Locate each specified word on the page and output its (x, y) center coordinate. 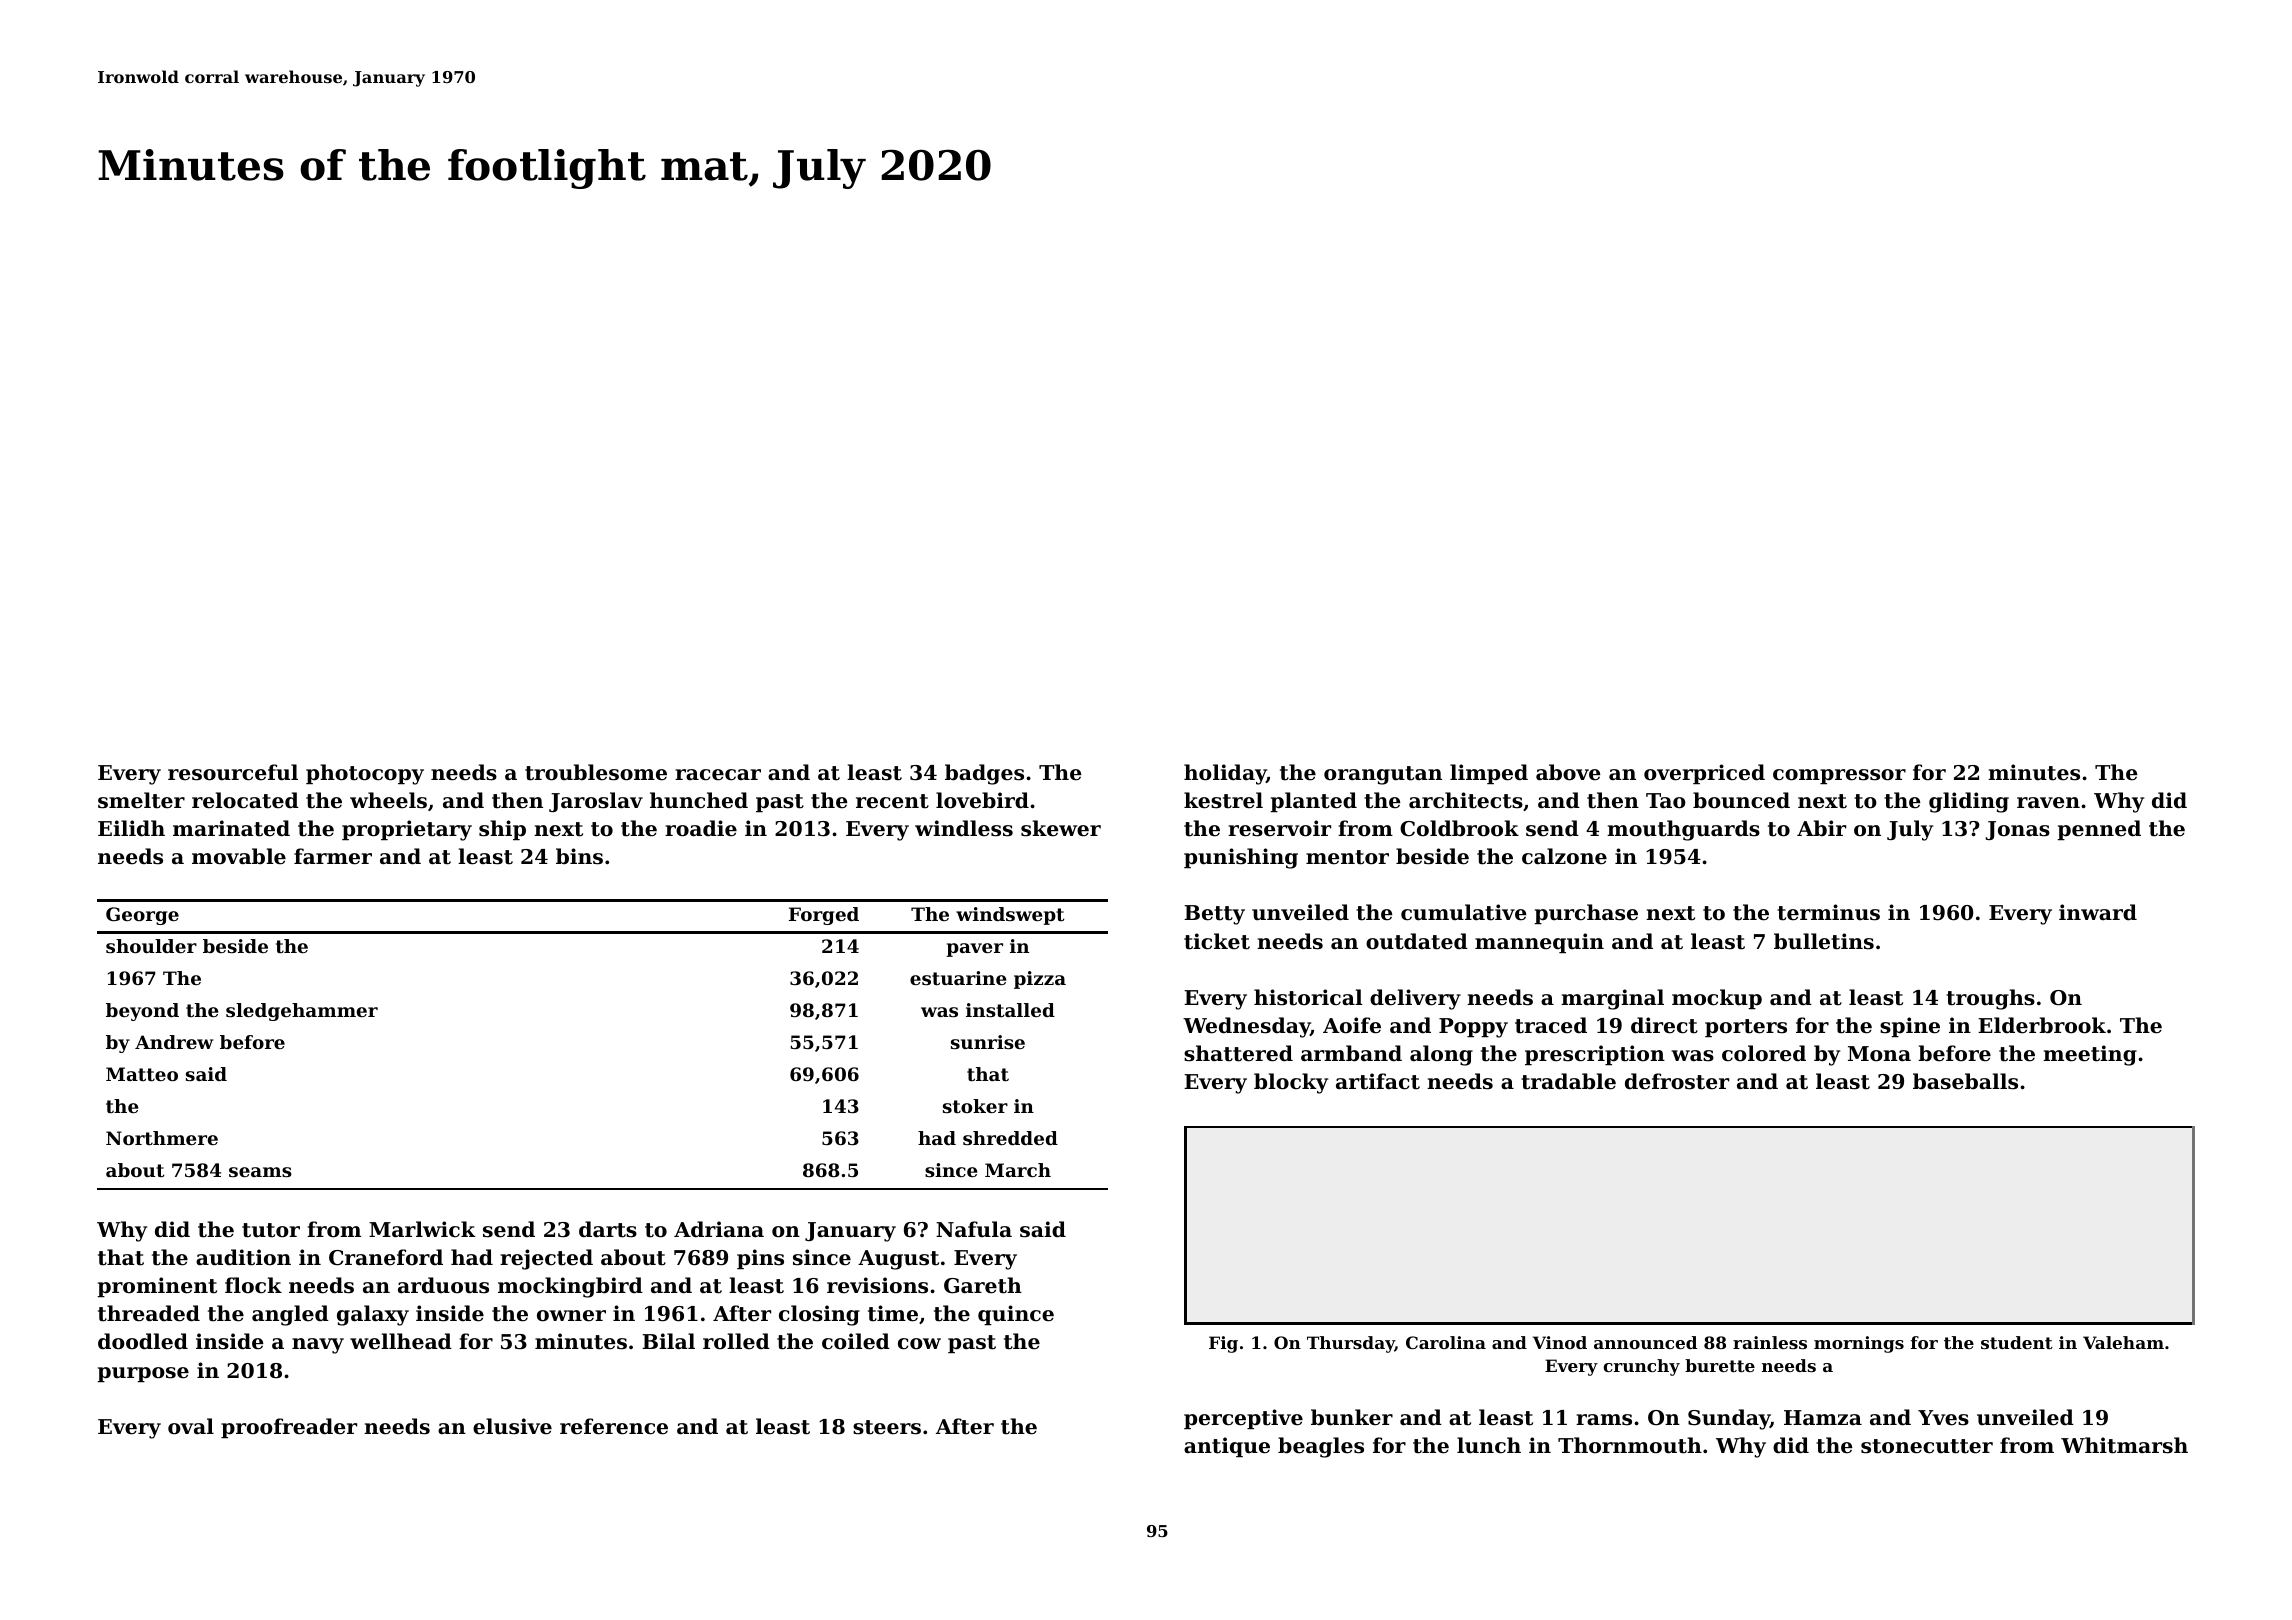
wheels (388, 800)
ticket (1217, 941)
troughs (1990, 999)
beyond (142, 1012)
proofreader (289, 1428)
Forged (824, 916)
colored (1764, 1053)
